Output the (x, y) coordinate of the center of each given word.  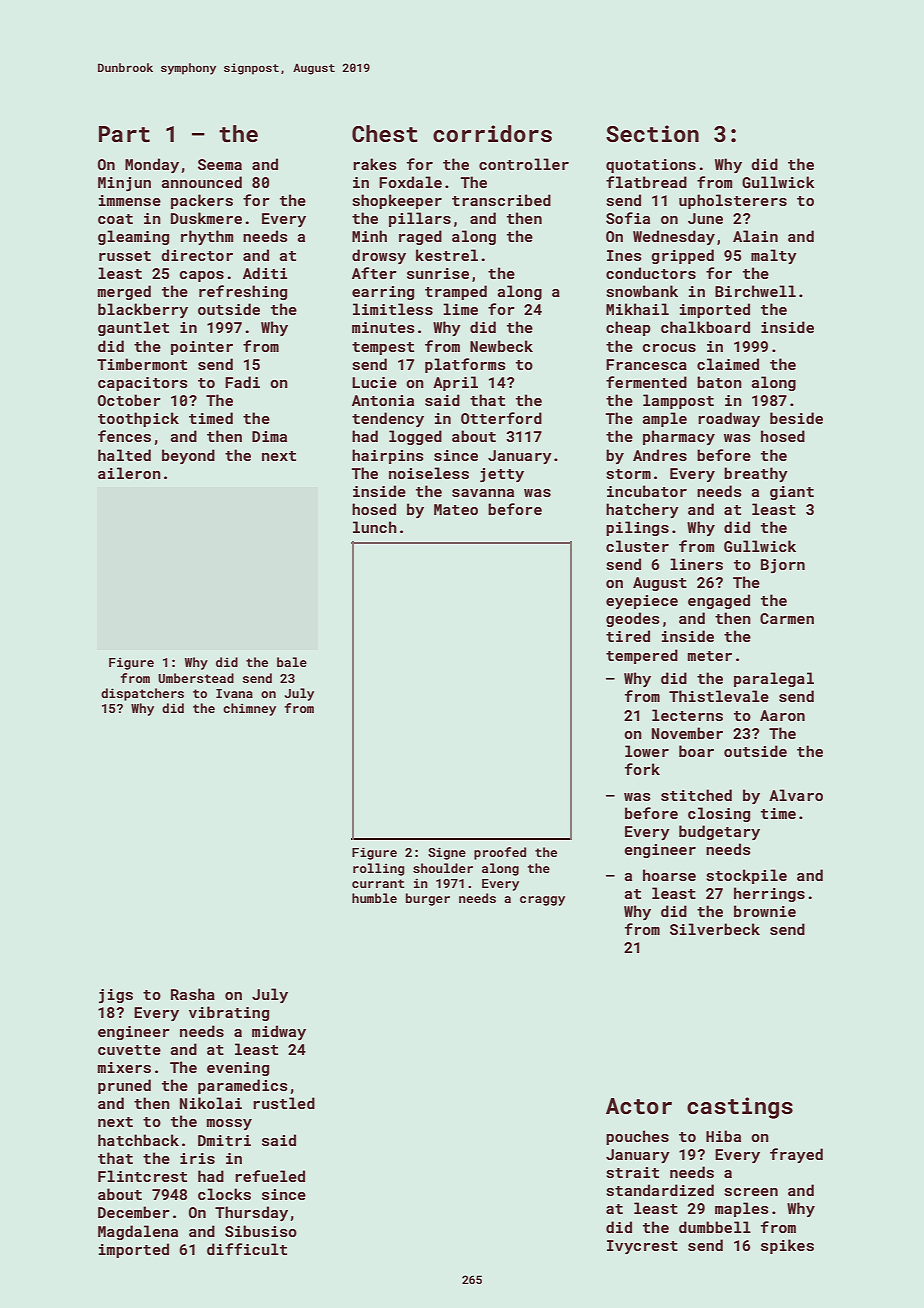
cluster (637, 546)
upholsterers (733, 201)
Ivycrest (642, 1247)
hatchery (642, 510)
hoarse (669, 875)
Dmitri (224, 1140)
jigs (116, 996)
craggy (542, 901)
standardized (660, 1190)
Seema (220, 164)
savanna (483, 493)
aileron (129, 473)
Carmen (787, 618)
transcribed (501, 200)
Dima (269, 436)
